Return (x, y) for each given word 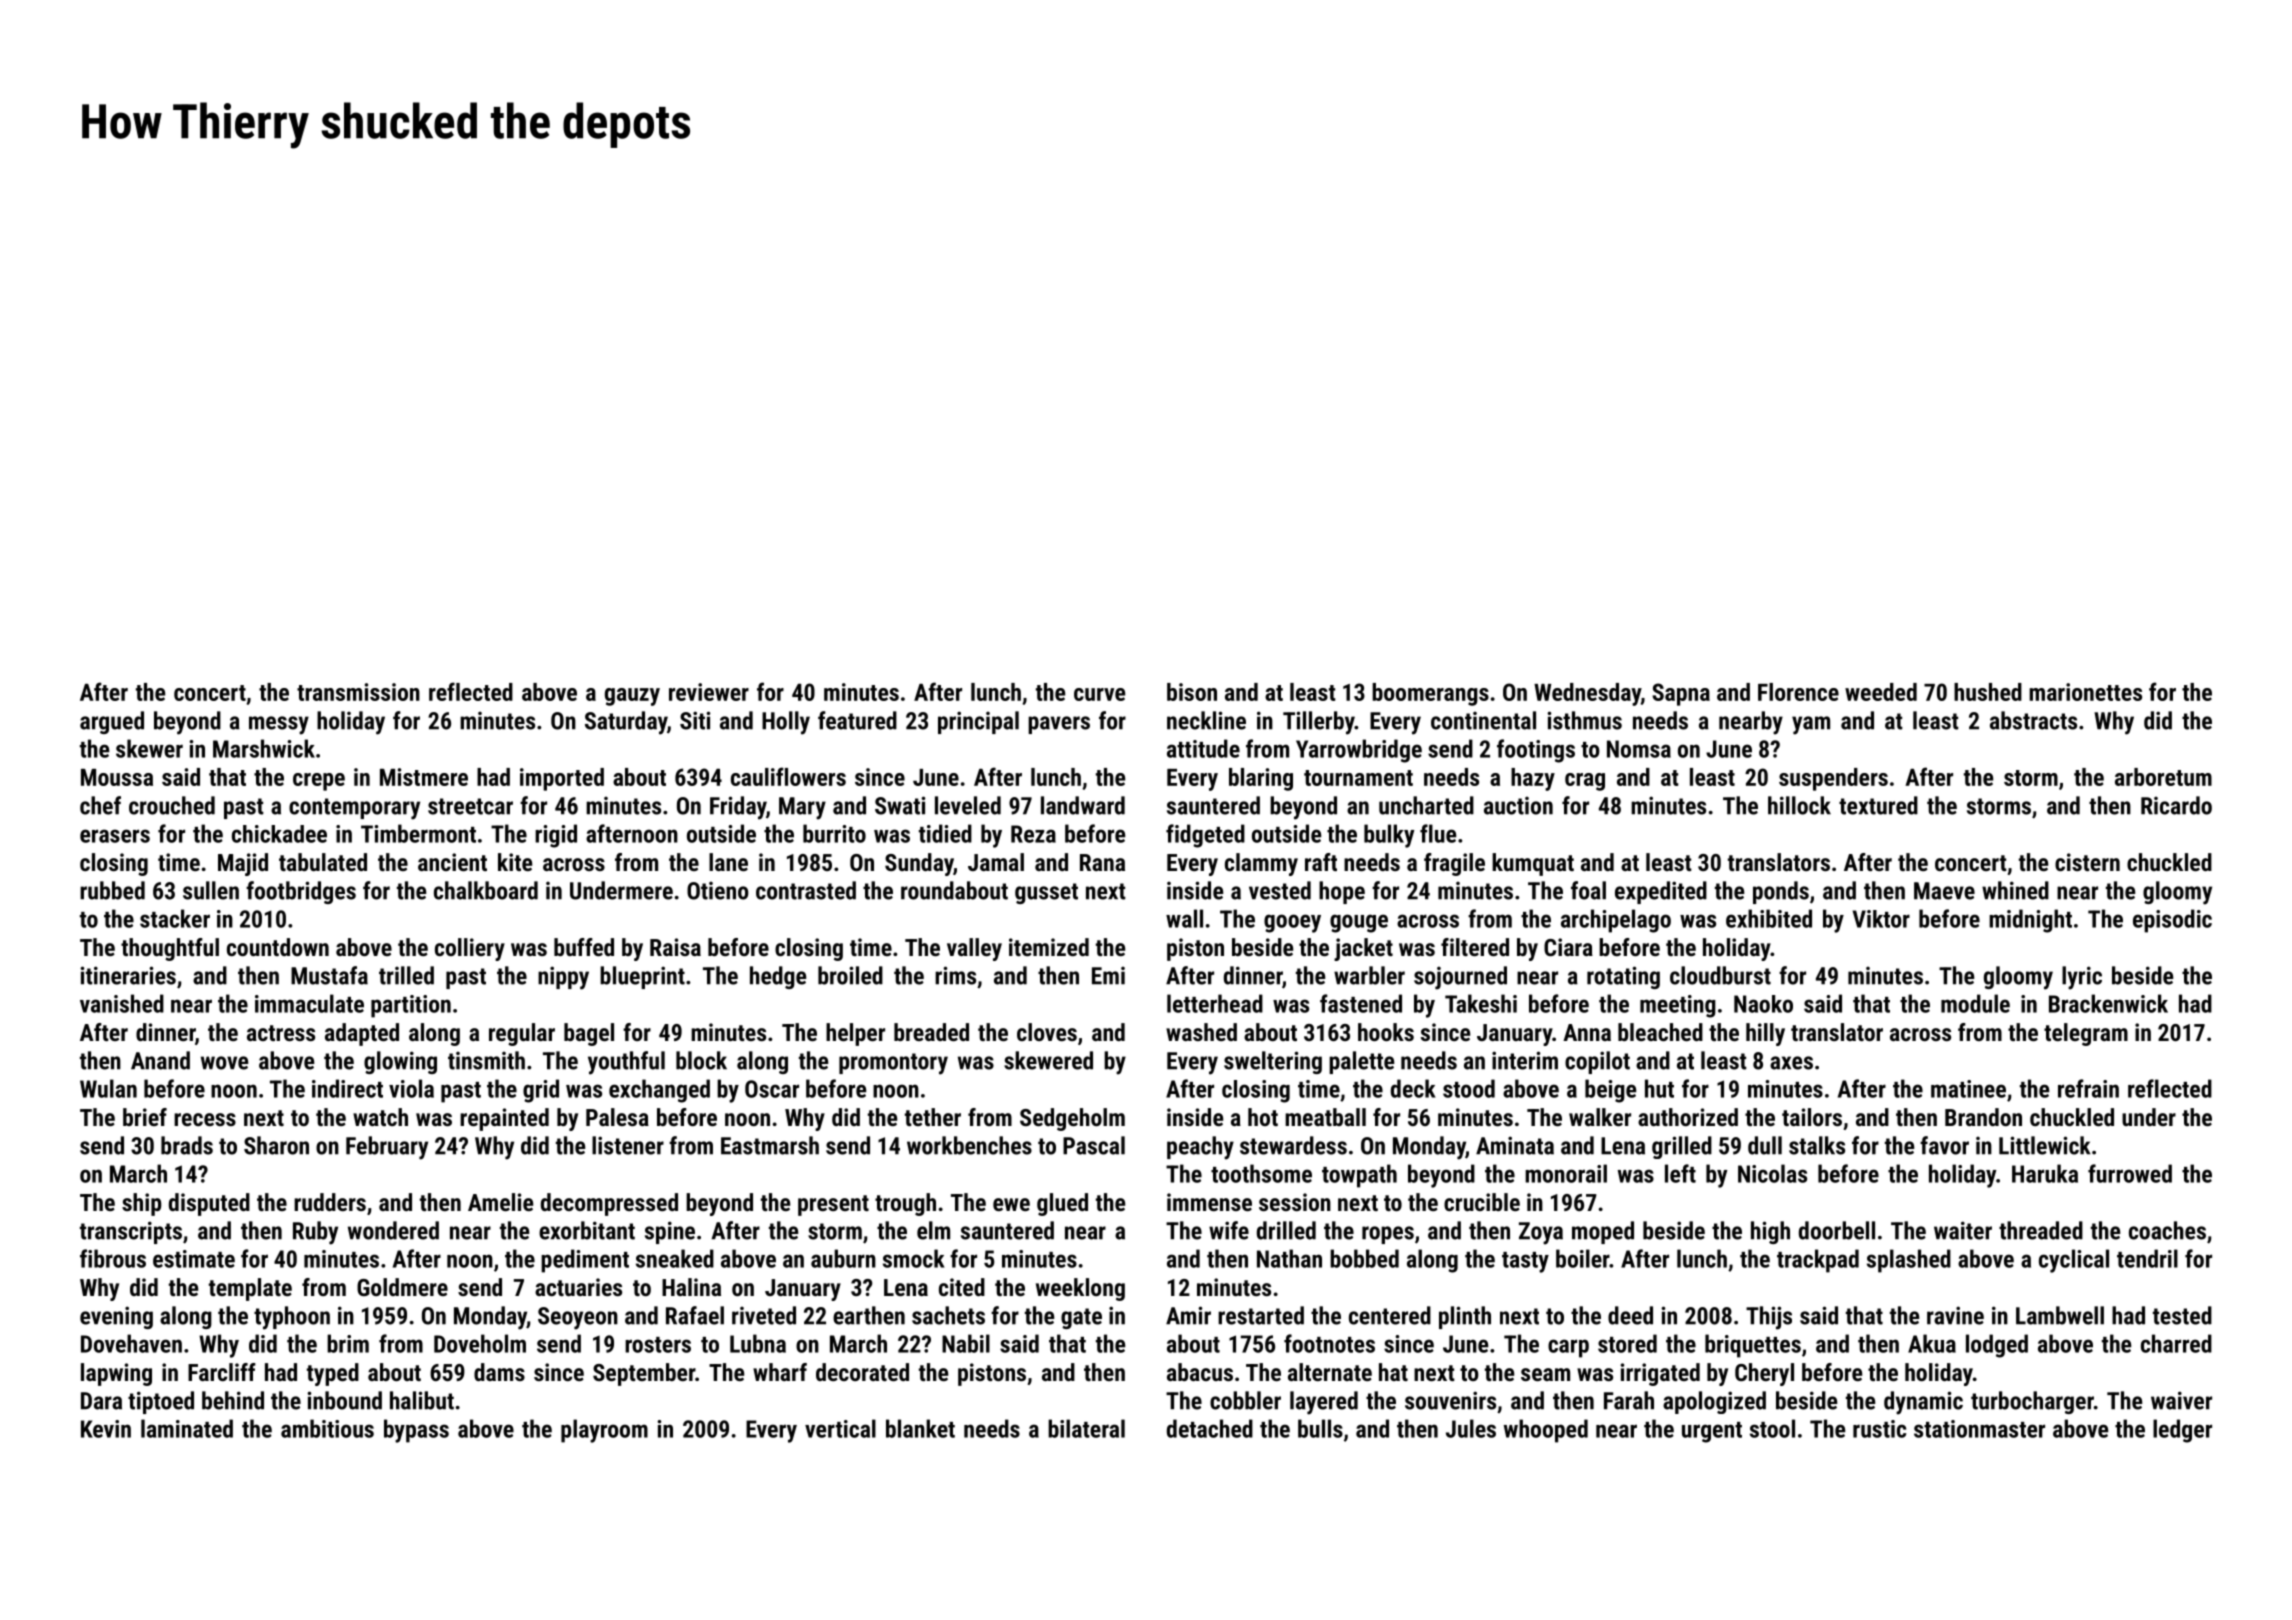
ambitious (327, 1428)
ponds (1781, 892)
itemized (1049, 947)
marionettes (2085, 692)
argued (112, 722)
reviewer (709, 692)
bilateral (1086, 1428)
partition (411, 1006)
